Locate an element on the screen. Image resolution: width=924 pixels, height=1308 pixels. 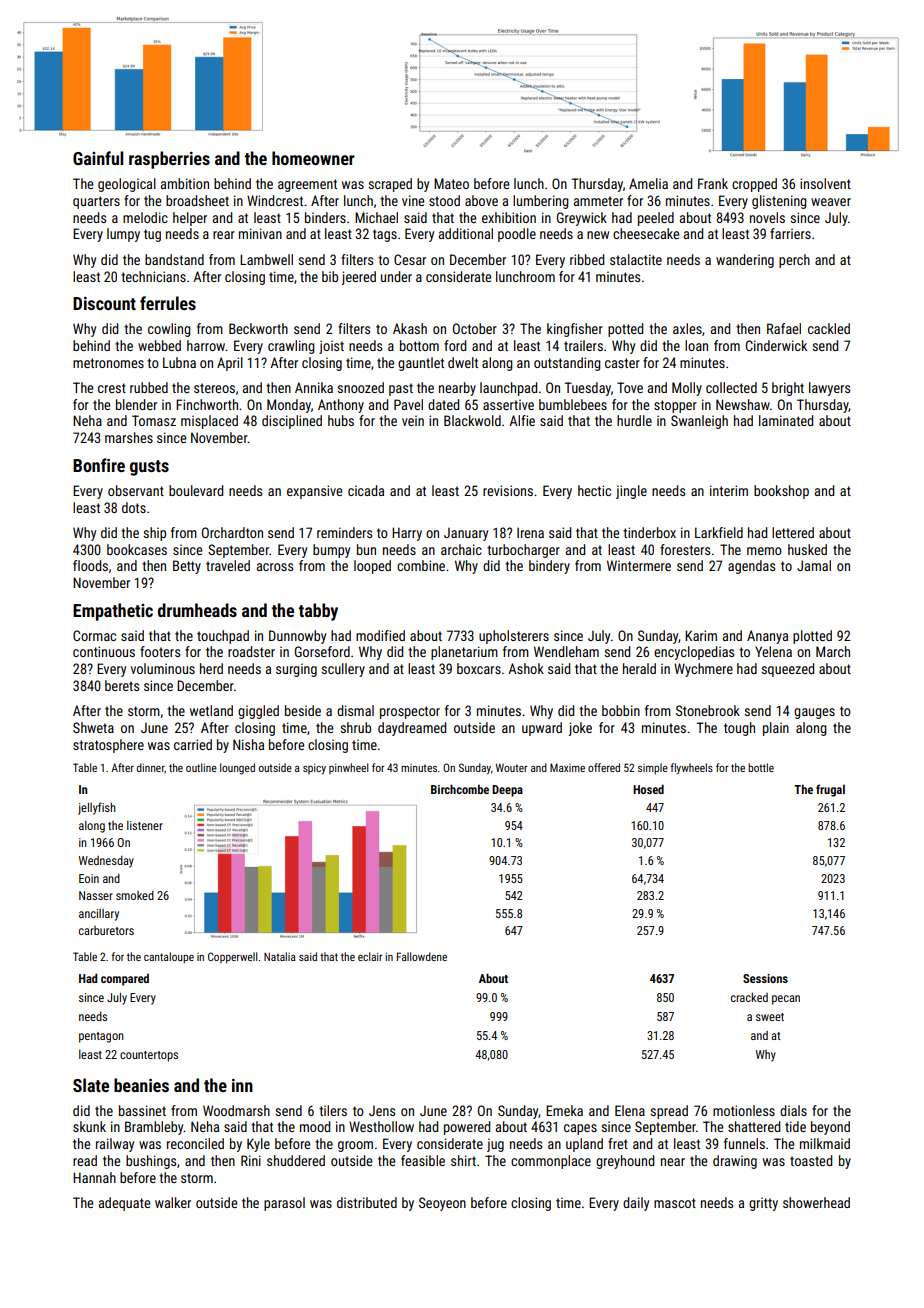
parasol is located at coordinates (284, 1204).
